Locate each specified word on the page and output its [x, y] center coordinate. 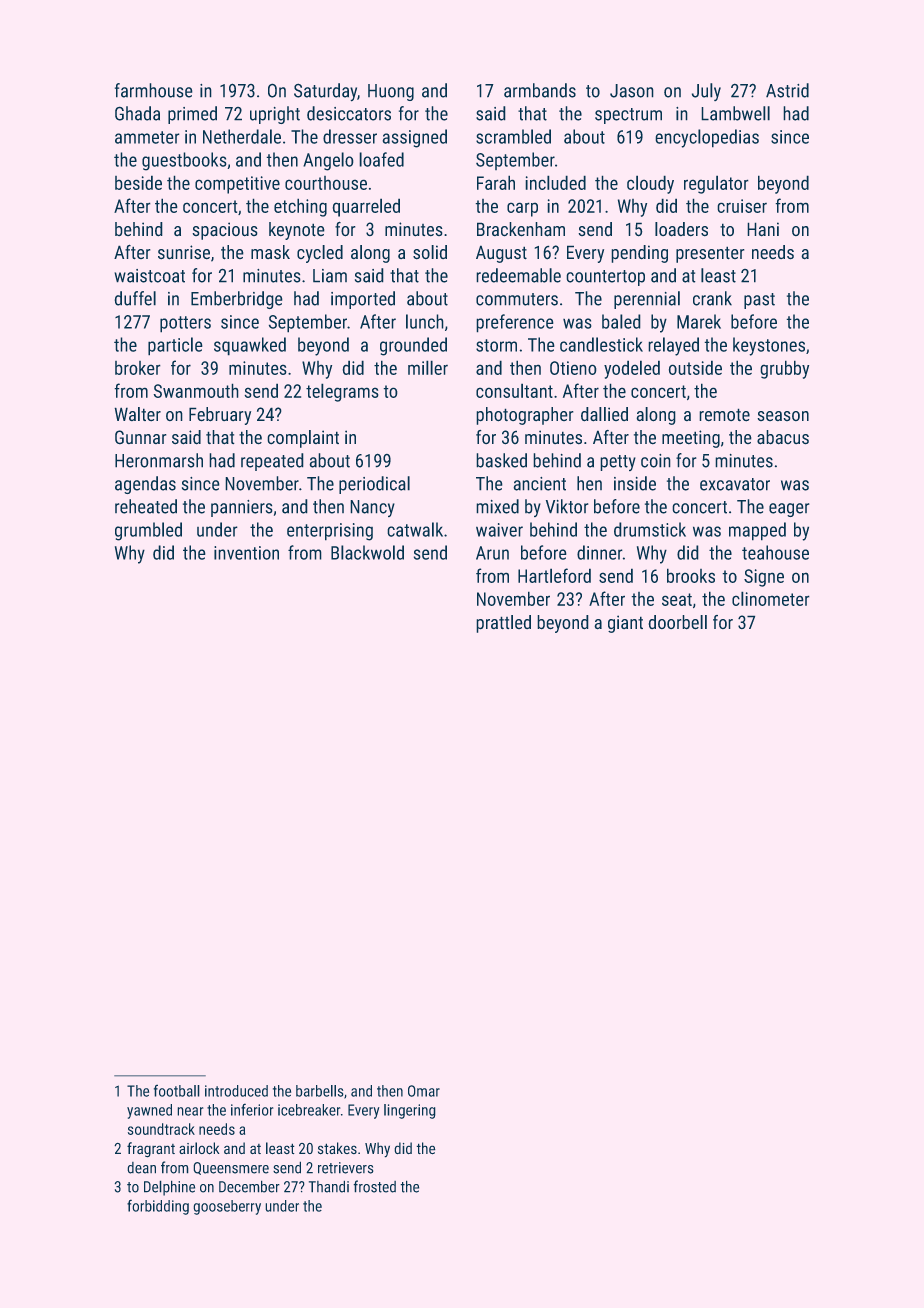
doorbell [677, 622]
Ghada [137, 113]
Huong [391, 92]
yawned [149, 1111]
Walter [137, 414]
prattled [503, 624]
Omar [424, 1091]
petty [618, 463]
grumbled [148, 531]
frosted [374, 1186]
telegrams [342, 392]
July [706, 92]
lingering [410, 1111]
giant [625, 624]
